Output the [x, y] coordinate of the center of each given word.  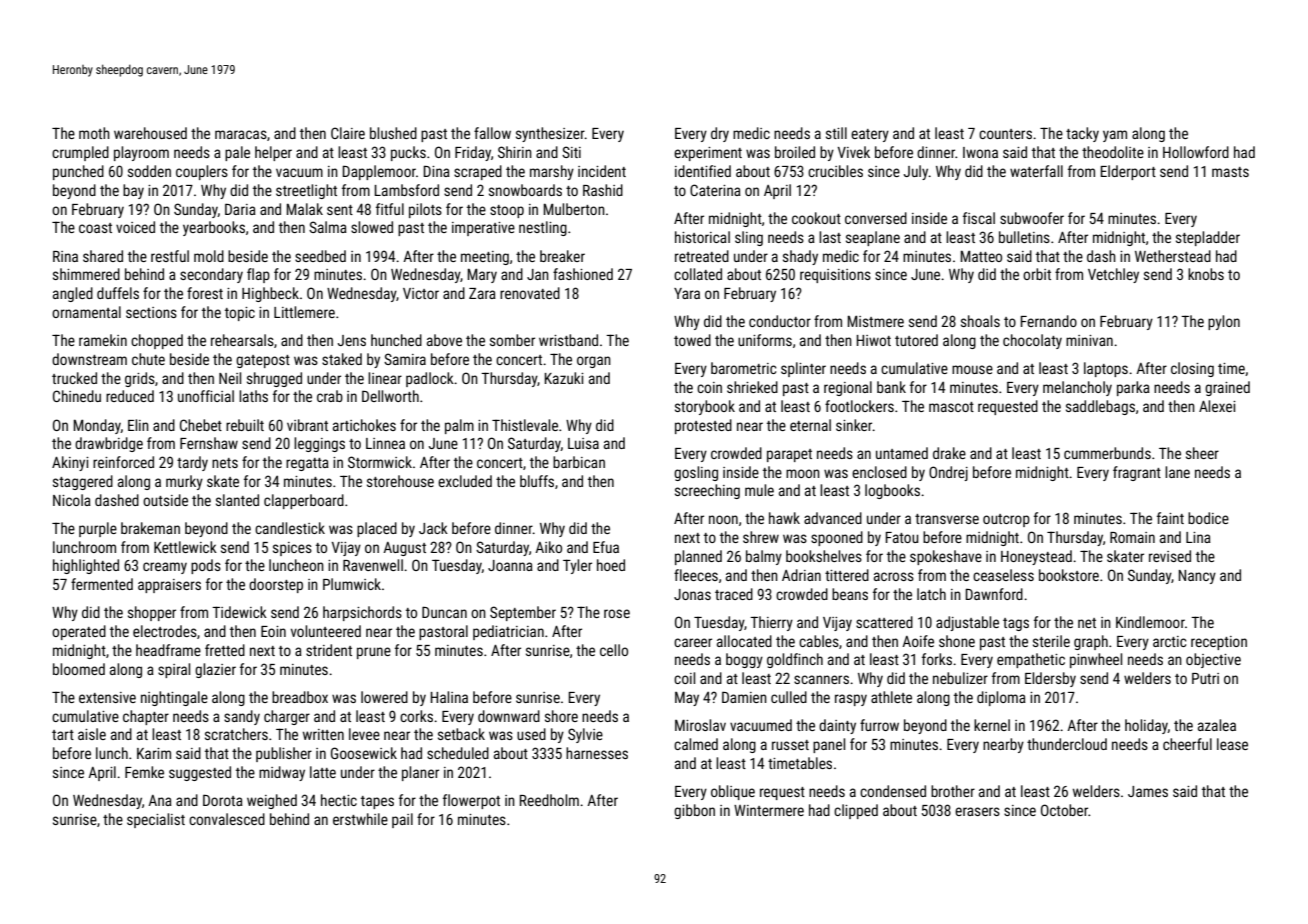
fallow [492, 133]
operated [79, 632]
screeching [707, 491]
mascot [951, 407]
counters [1005, 134]
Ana [160, 800]
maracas [241, 134]
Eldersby [1050, 679]
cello [614, 650]
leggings [319, 444]
